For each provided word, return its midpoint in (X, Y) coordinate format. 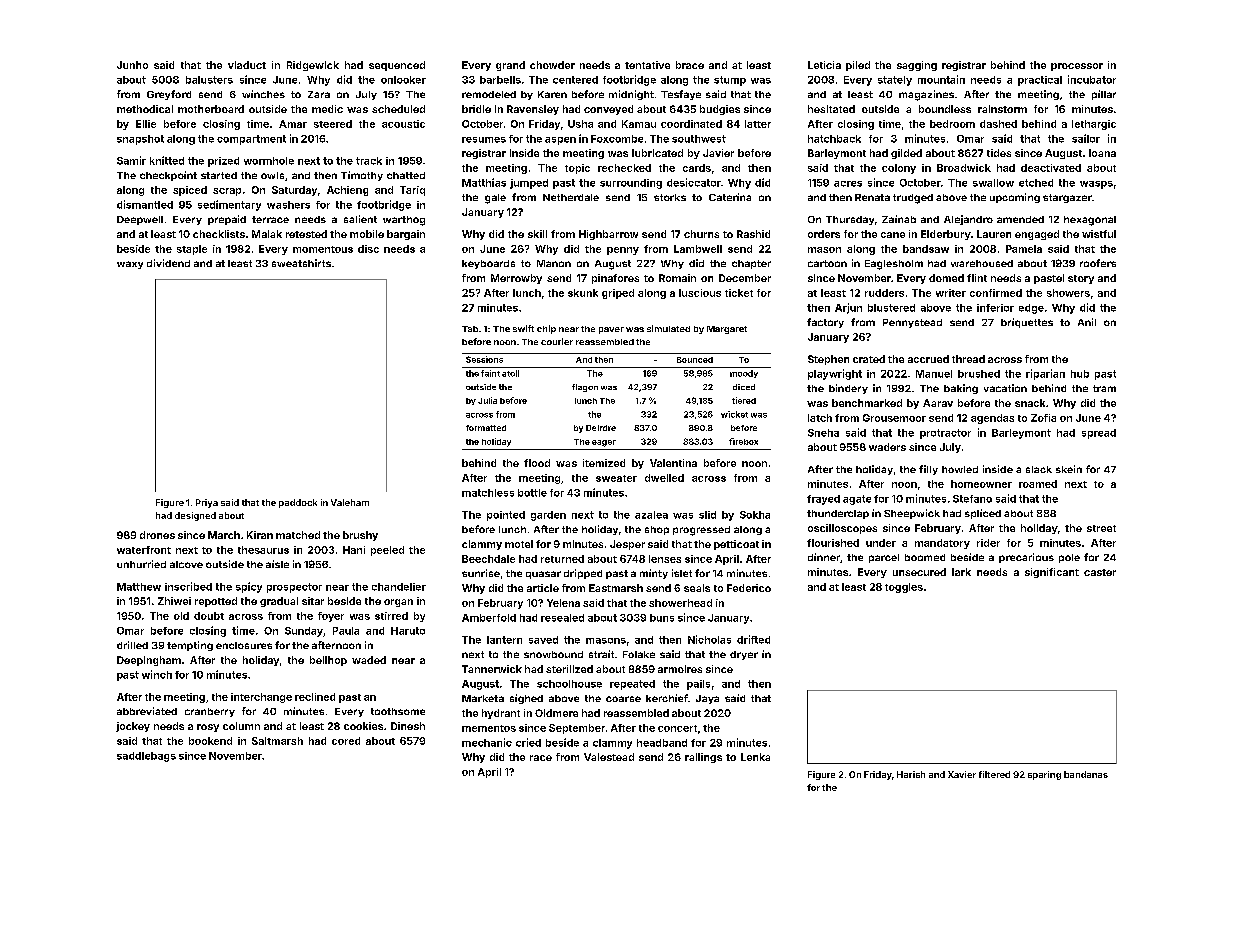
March (224, 535)
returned (562, 559)
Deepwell (140, 220)
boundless (945, 109)
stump (730, 81)
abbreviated (147, 711)
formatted (486, 428)
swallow (993, 183)
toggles (904, 588)
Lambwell (698, 249)
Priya (207, 503)
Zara (319, 94)
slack (1039, 469)
